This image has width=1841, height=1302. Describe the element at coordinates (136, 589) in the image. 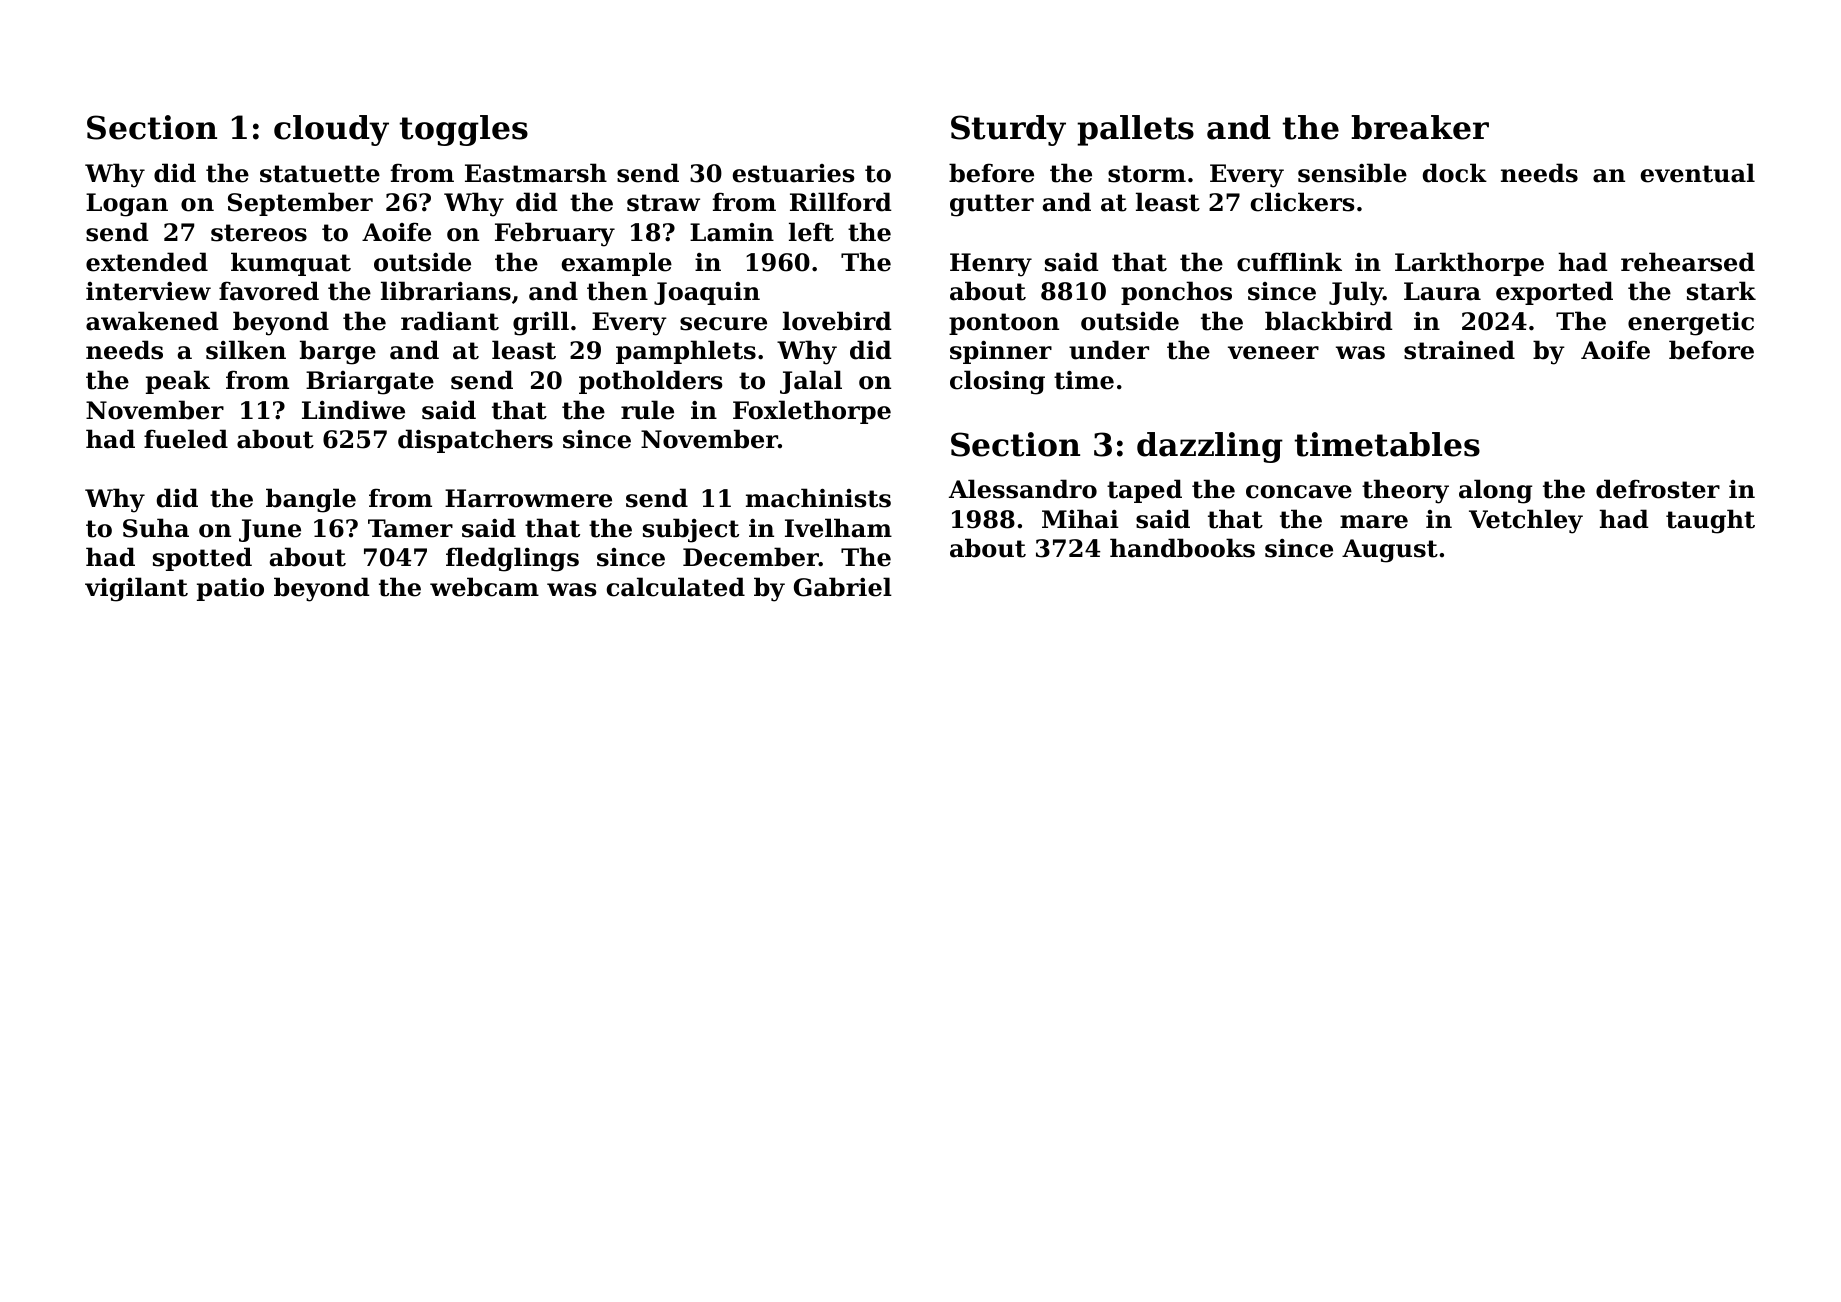

I see `vigilant` at that location.
